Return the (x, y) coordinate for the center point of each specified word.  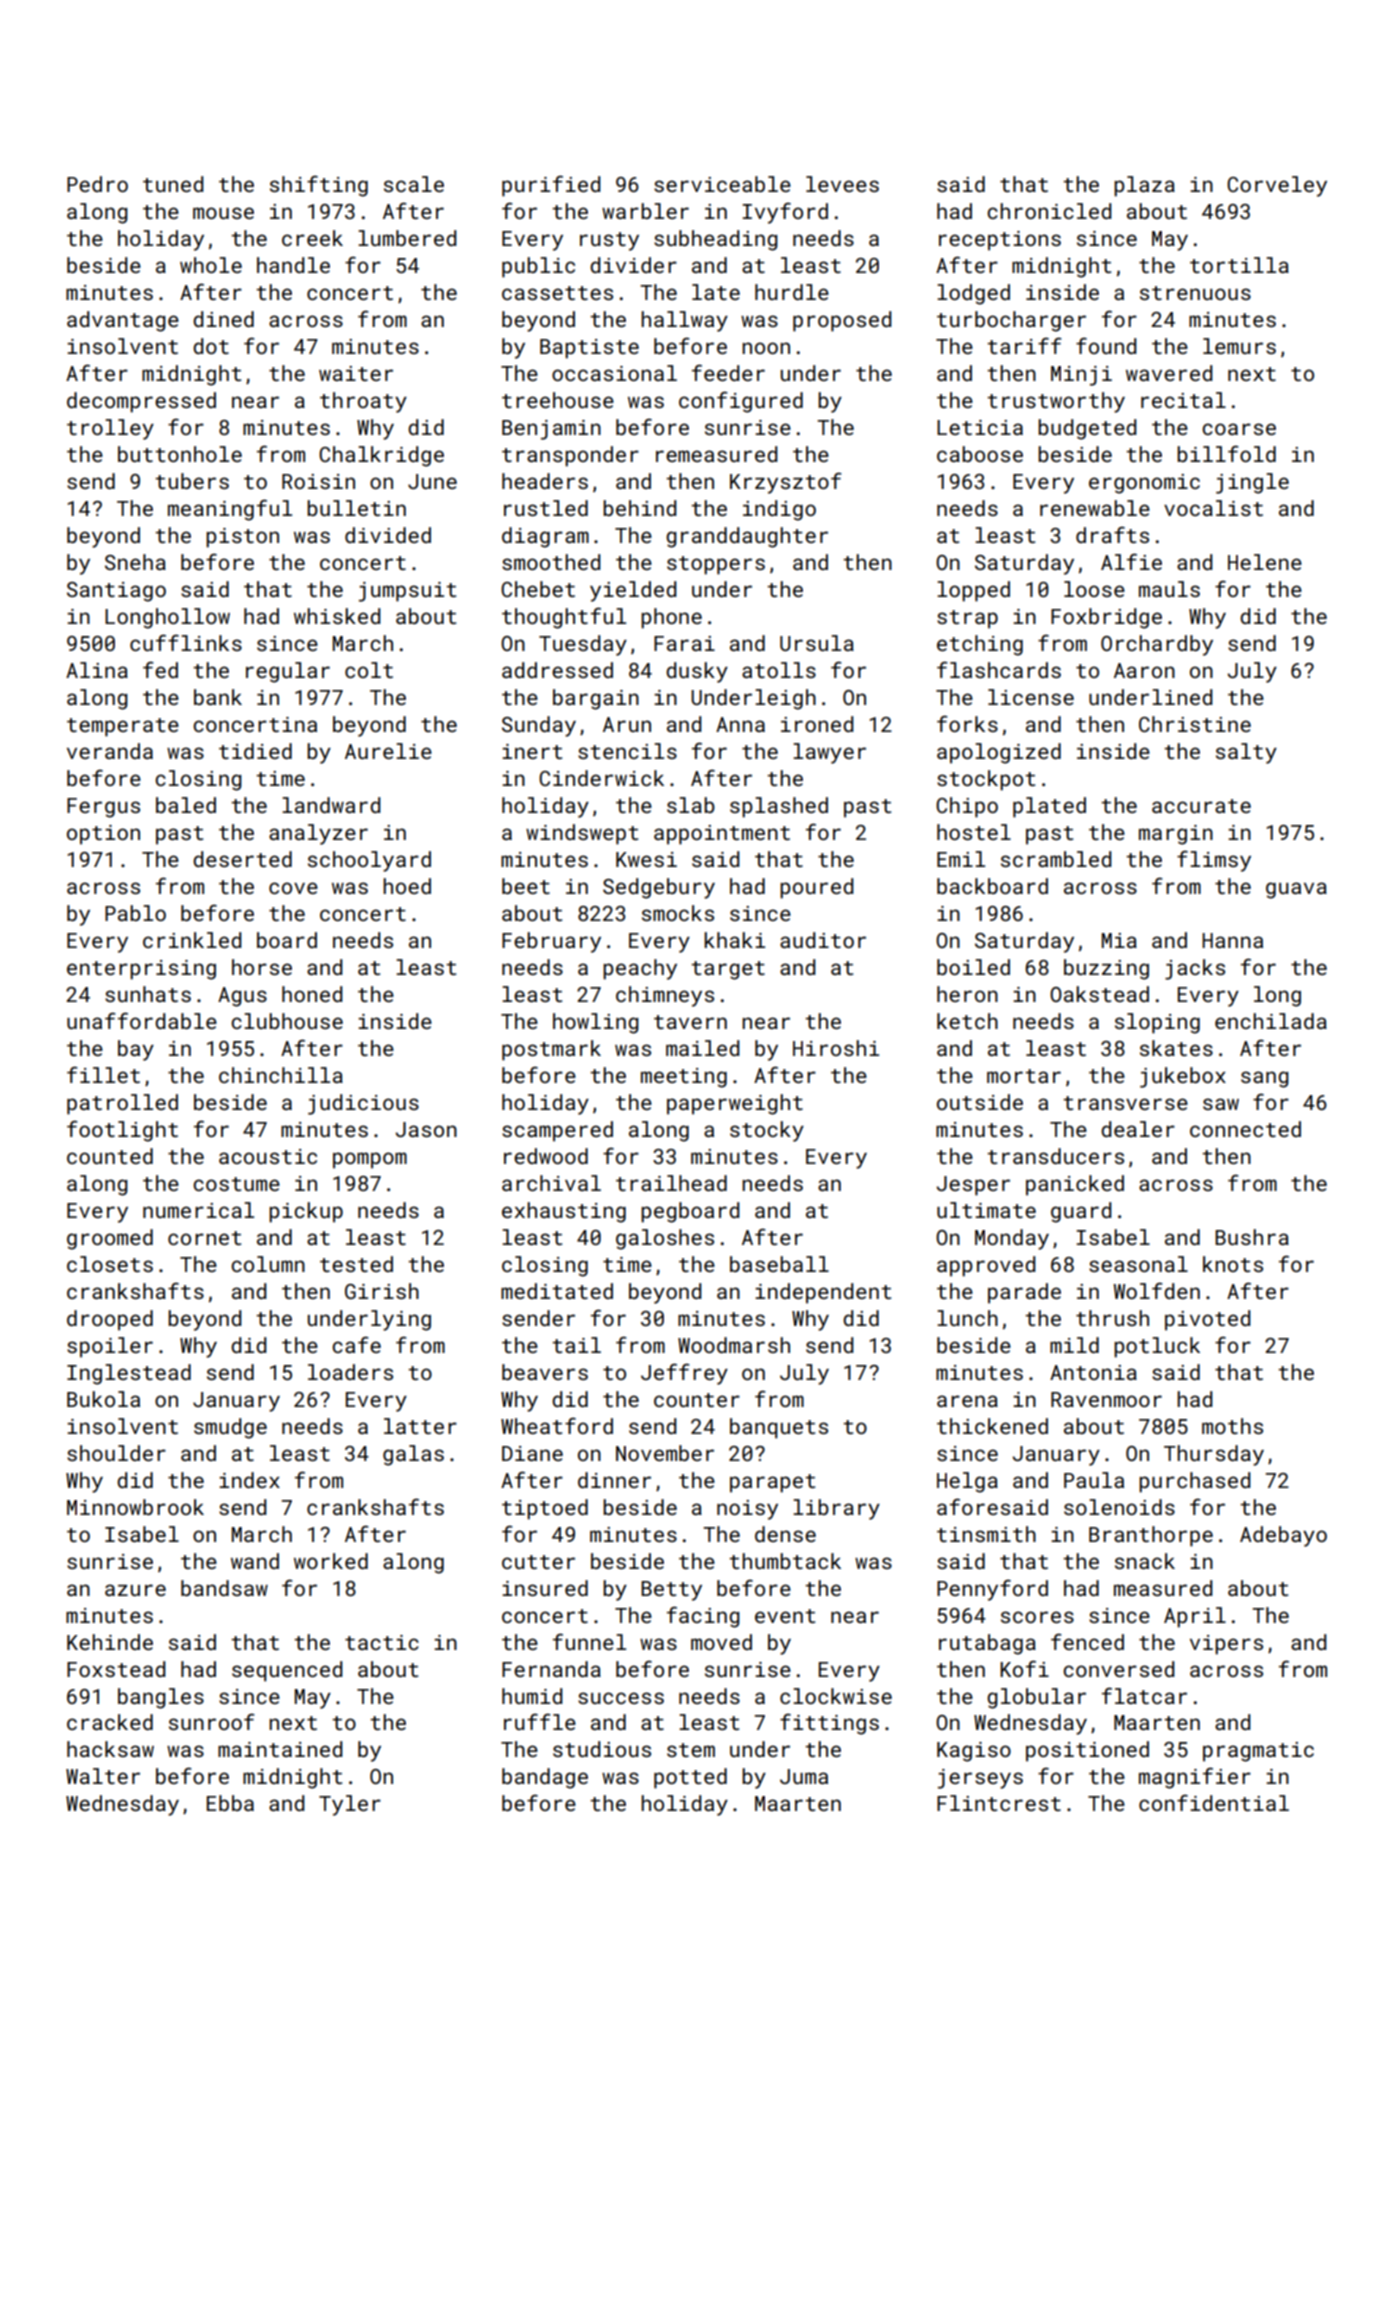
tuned (173, 184)
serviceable (722, 184)
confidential (1214, 1802)
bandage (545, 1778)
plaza (1144, 186)
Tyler (350, 1805)
